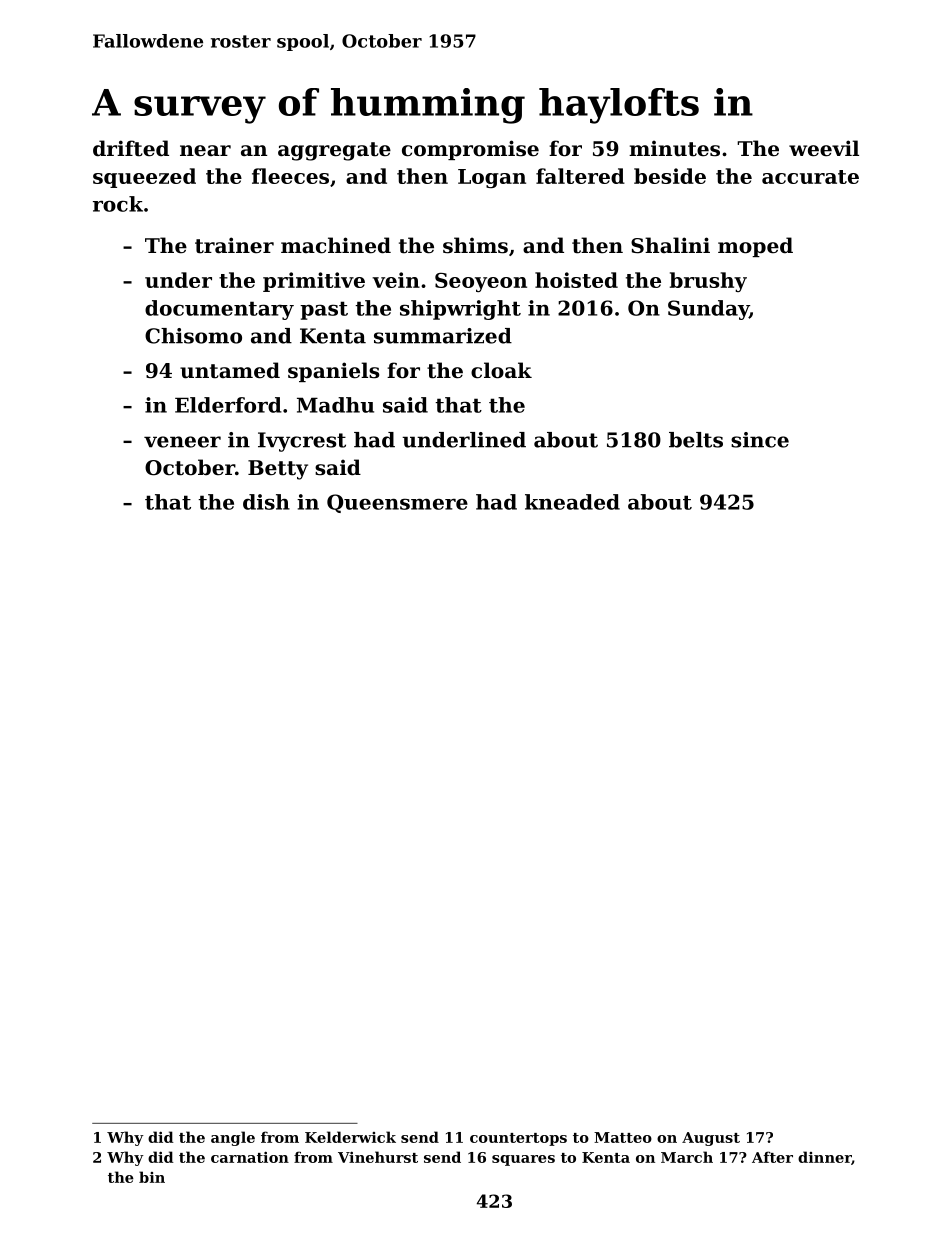 Image resolution: width=952 pixels, height=1233 pixels. I want to click on angle, so click(233, 1138).
